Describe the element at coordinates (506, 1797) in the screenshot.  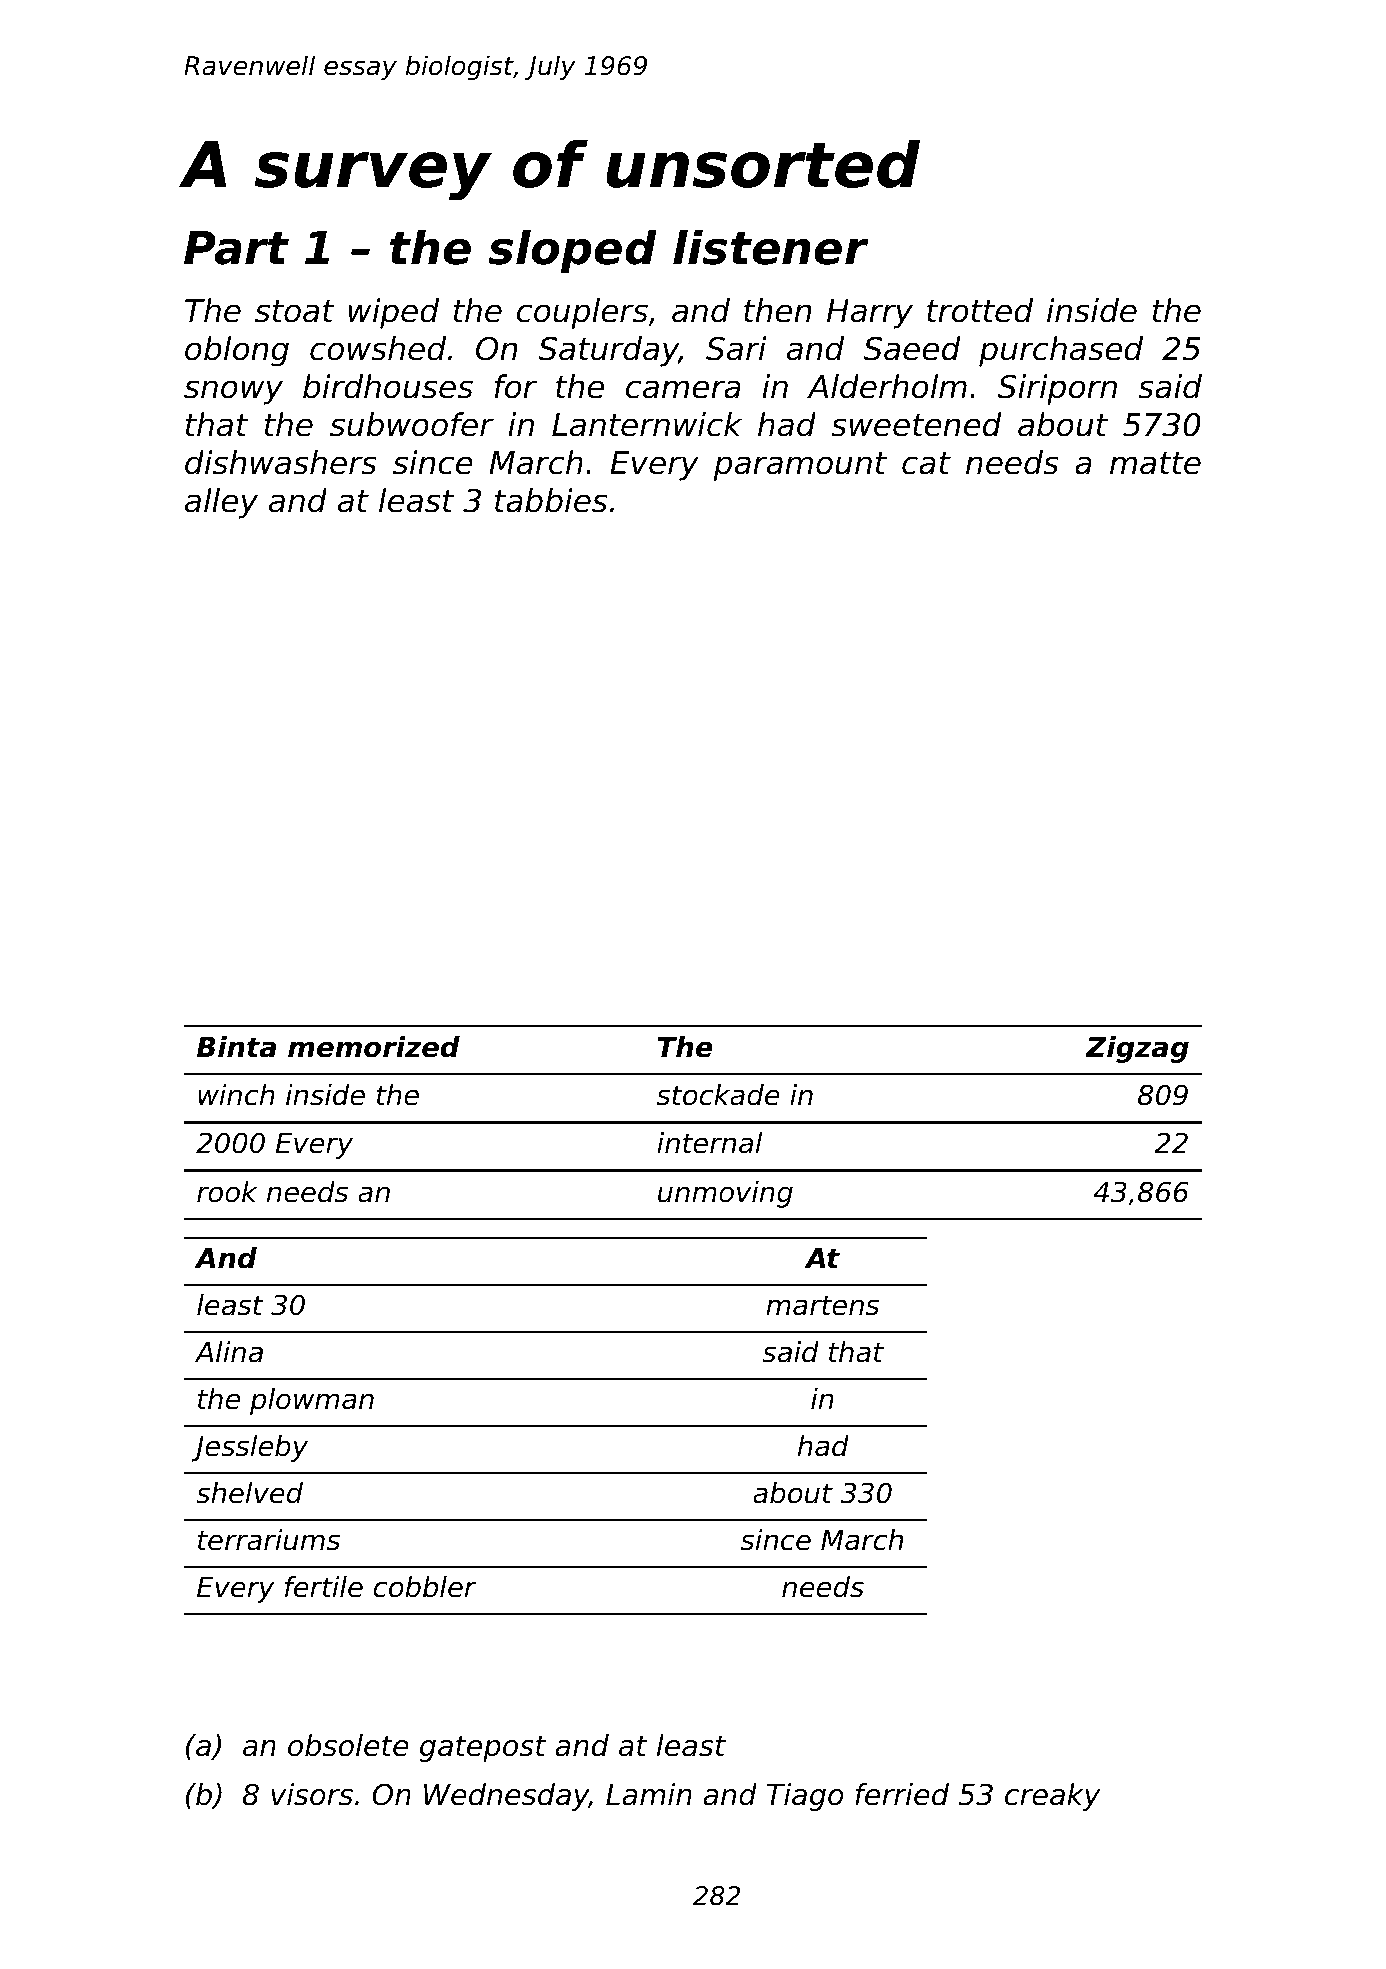
I see `Wednesday` at that location.
